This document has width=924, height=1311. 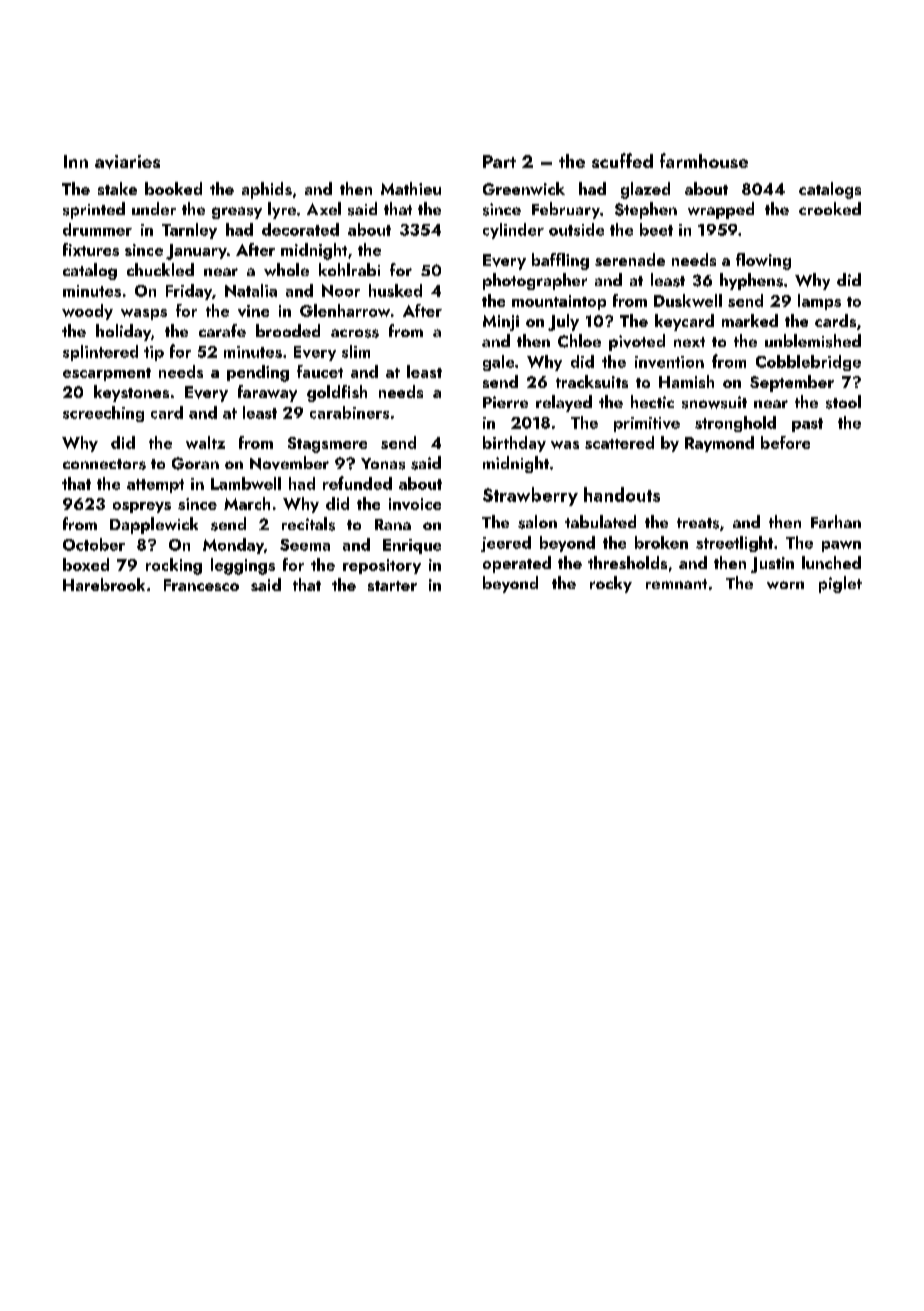 What do you see at coordinates (517, 564) in the document?
I see `operated` at bounding box center [517, 564].
